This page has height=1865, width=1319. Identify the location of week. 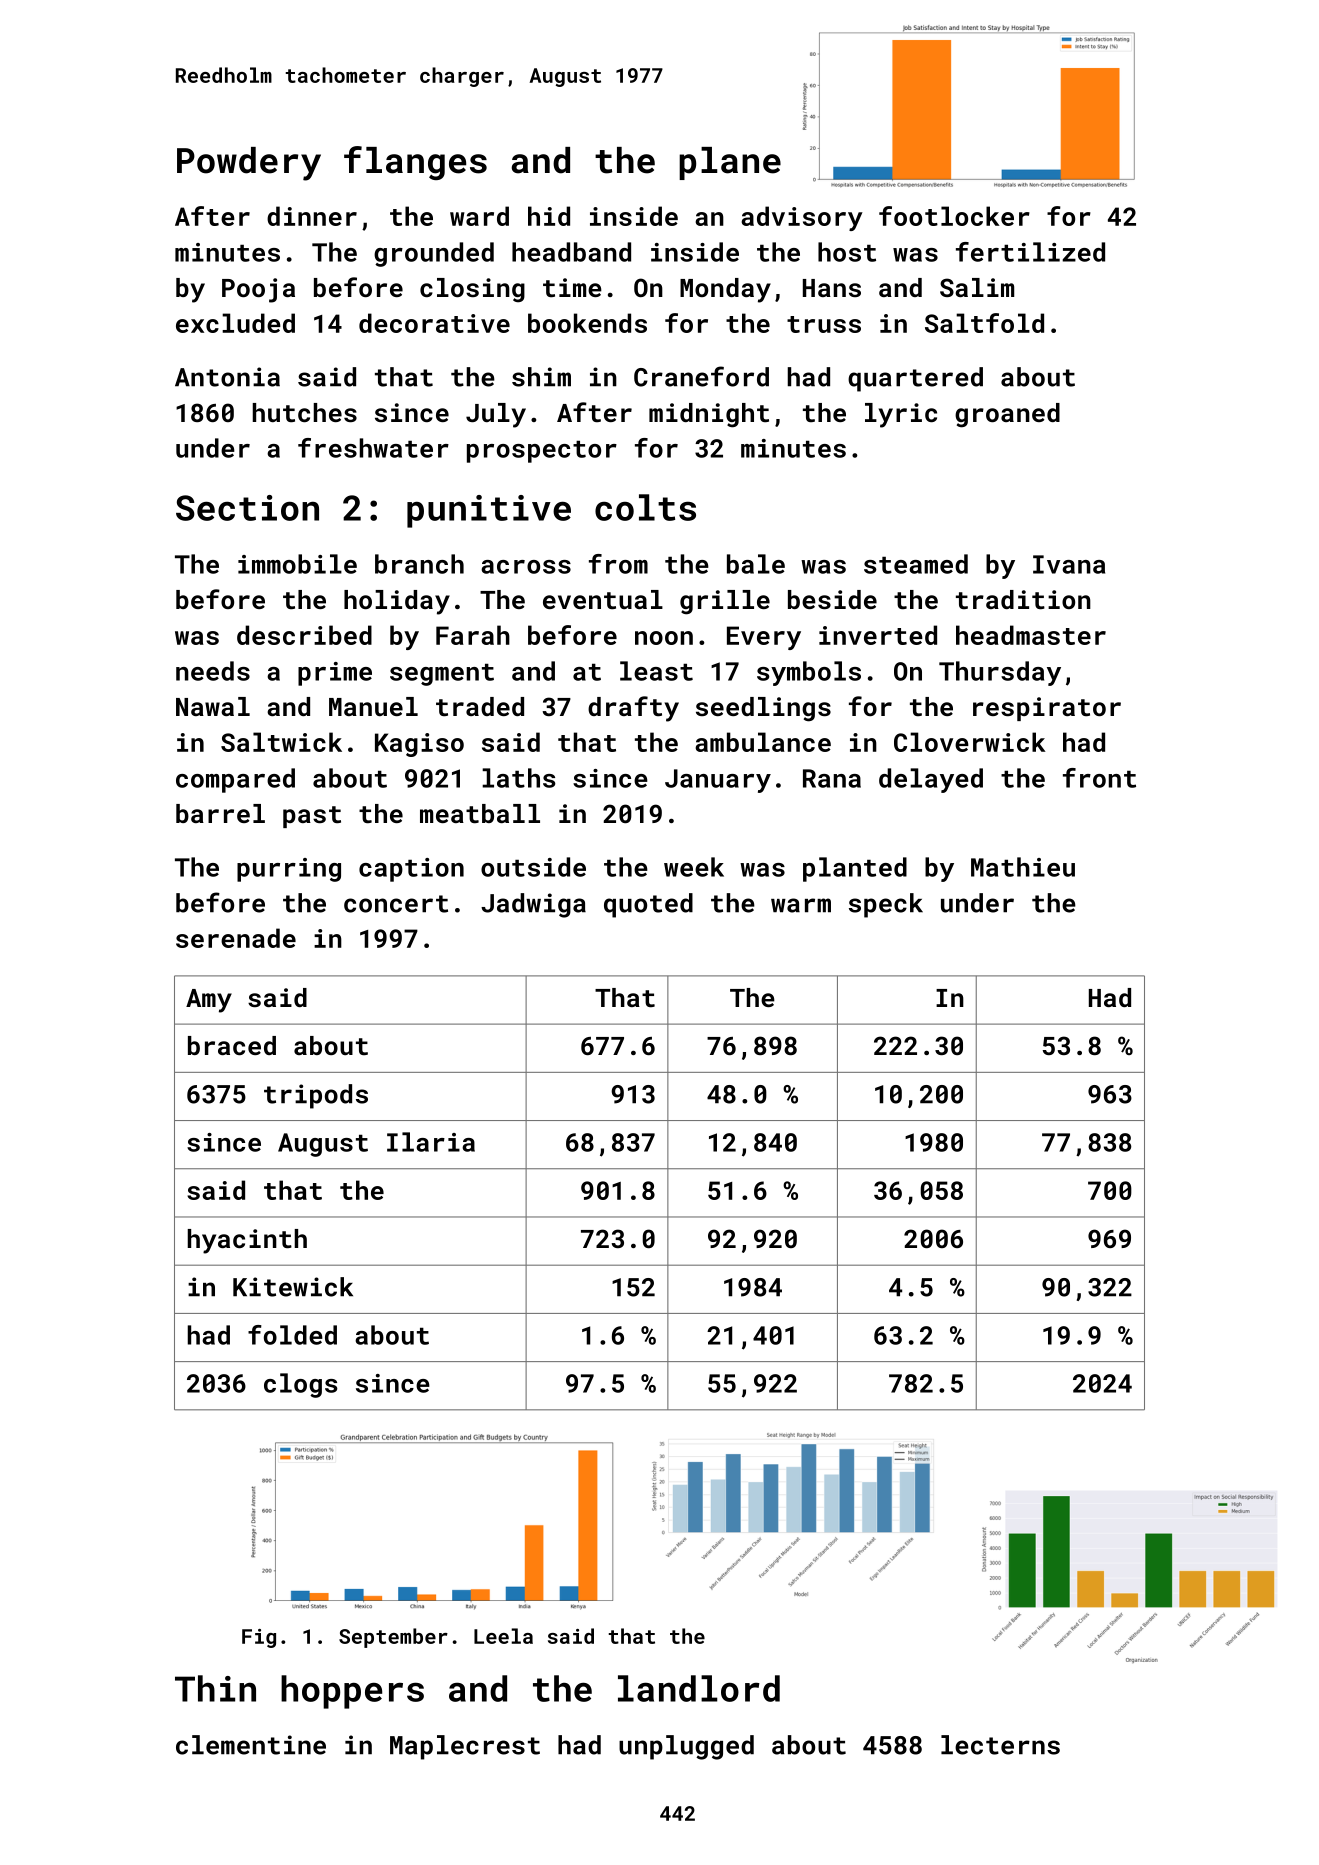
(694, 867).
